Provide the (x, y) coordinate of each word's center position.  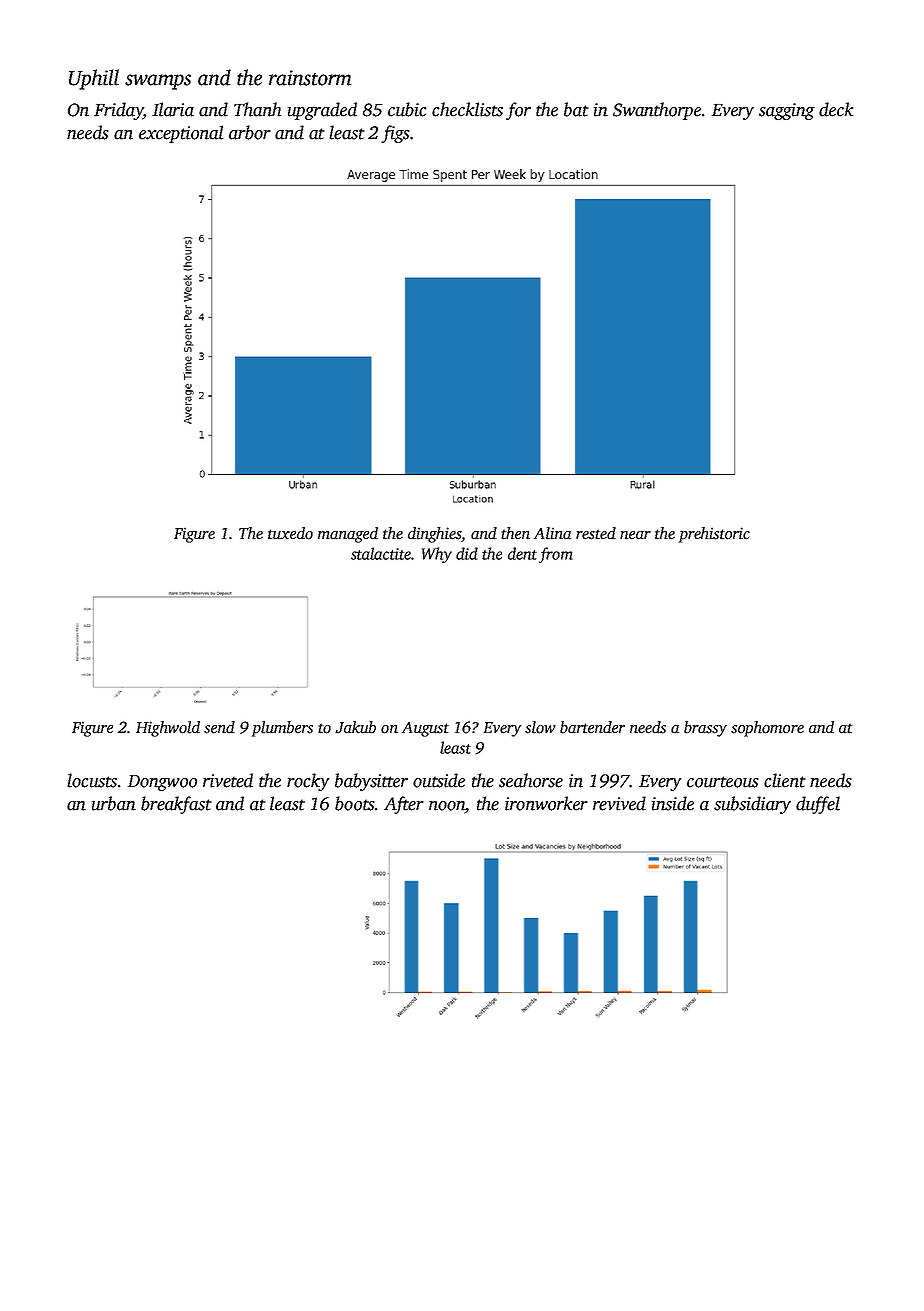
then (515, 533)
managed (348, 535)
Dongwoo (162, 783)
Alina (552, 533)
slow (540, 727)
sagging (787, 111)
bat (576, 109)
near (635, 535)
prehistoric (714, 535)
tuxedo (290, 533)
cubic (407, 109)
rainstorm (310, 78)
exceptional (181, 134)
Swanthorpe (657, 111)
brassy (705, 729)
